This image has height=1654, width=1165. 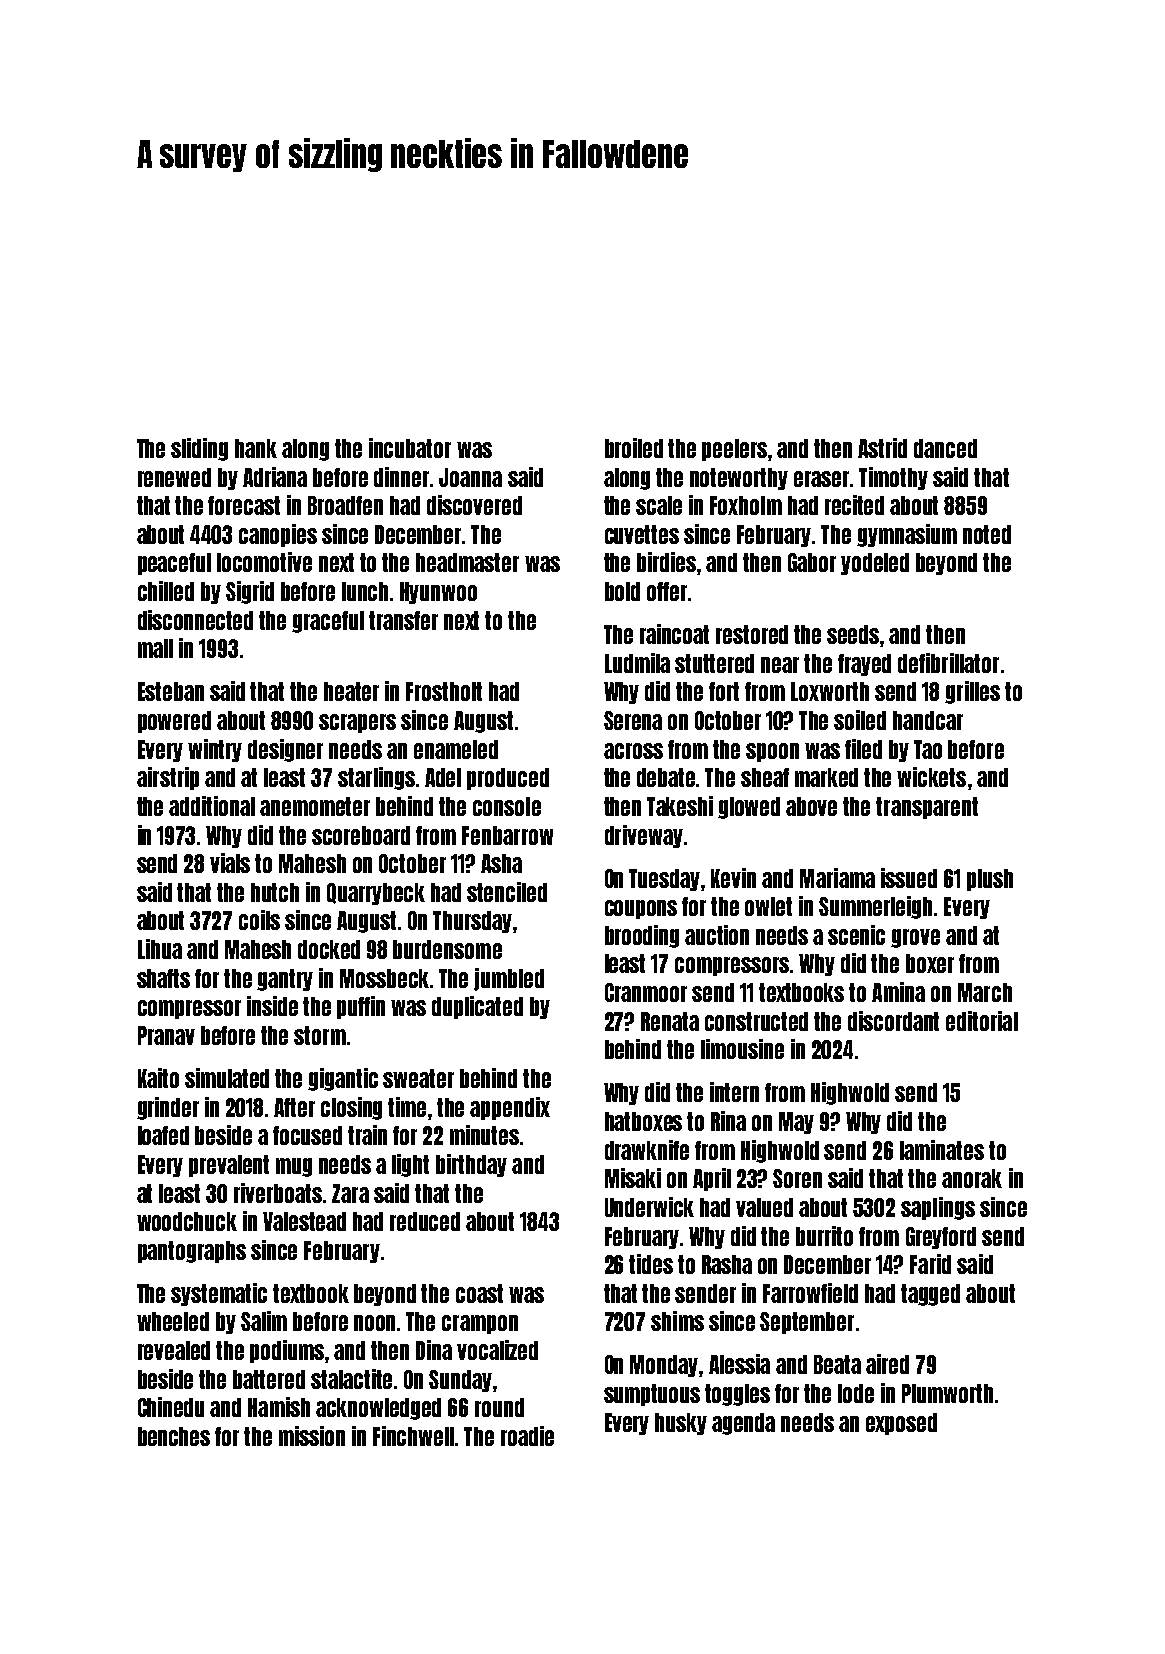 I want to click on Renata, so click(x=670, y=1021).
